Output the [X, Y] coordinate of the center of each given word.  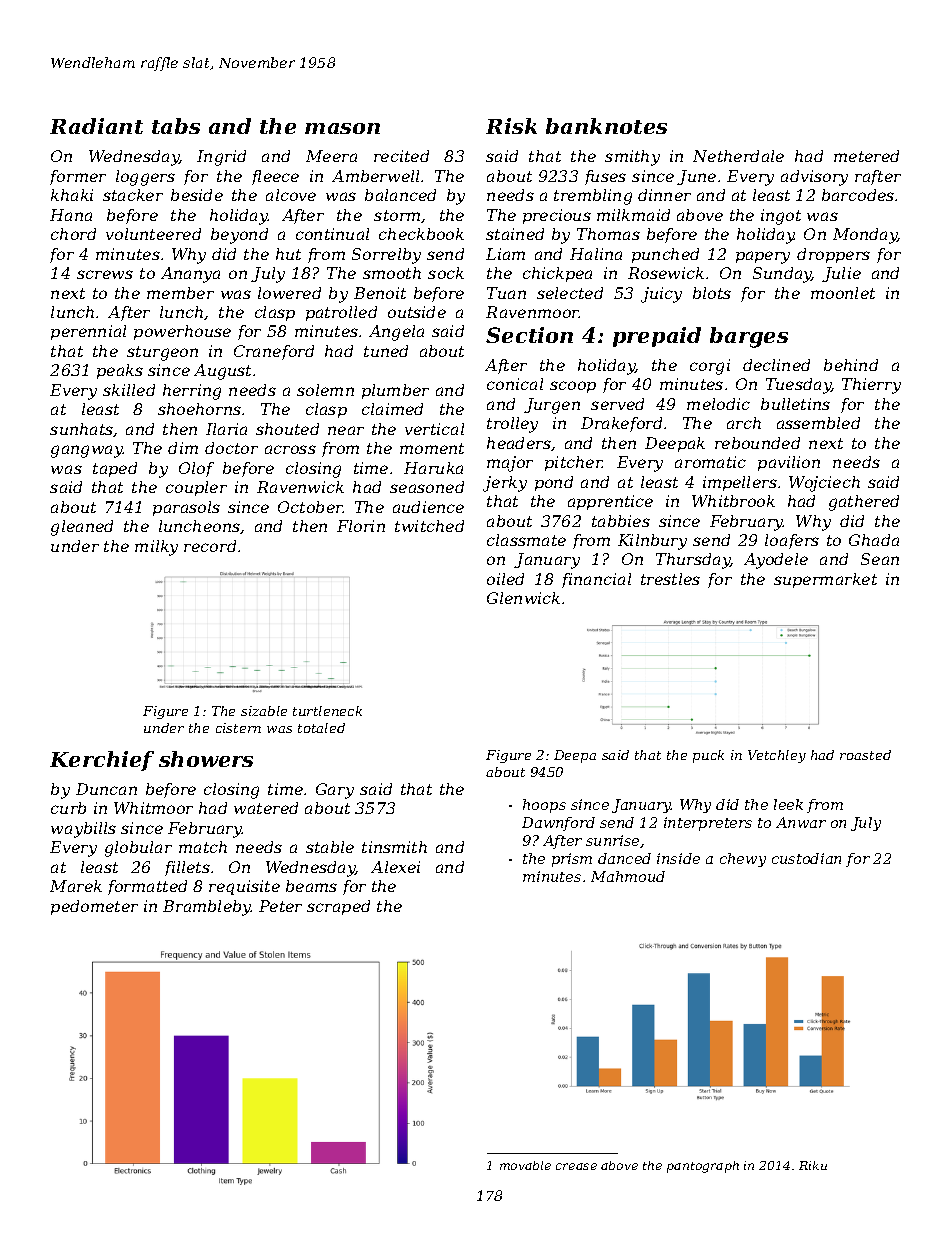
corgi [710, 367]
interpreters [708, 824]
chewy [743, 860]
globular [138, 849]
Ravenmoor [532, 312]
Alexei [395, 867]
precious [557, 216]
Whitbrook [733, 501]
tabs [176, 126]
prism [572, 860]
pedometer [94, 907]
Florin [361, 526]
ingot [781, 217]
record [210, 546]
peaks [120, 371]
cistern [238, 728]
